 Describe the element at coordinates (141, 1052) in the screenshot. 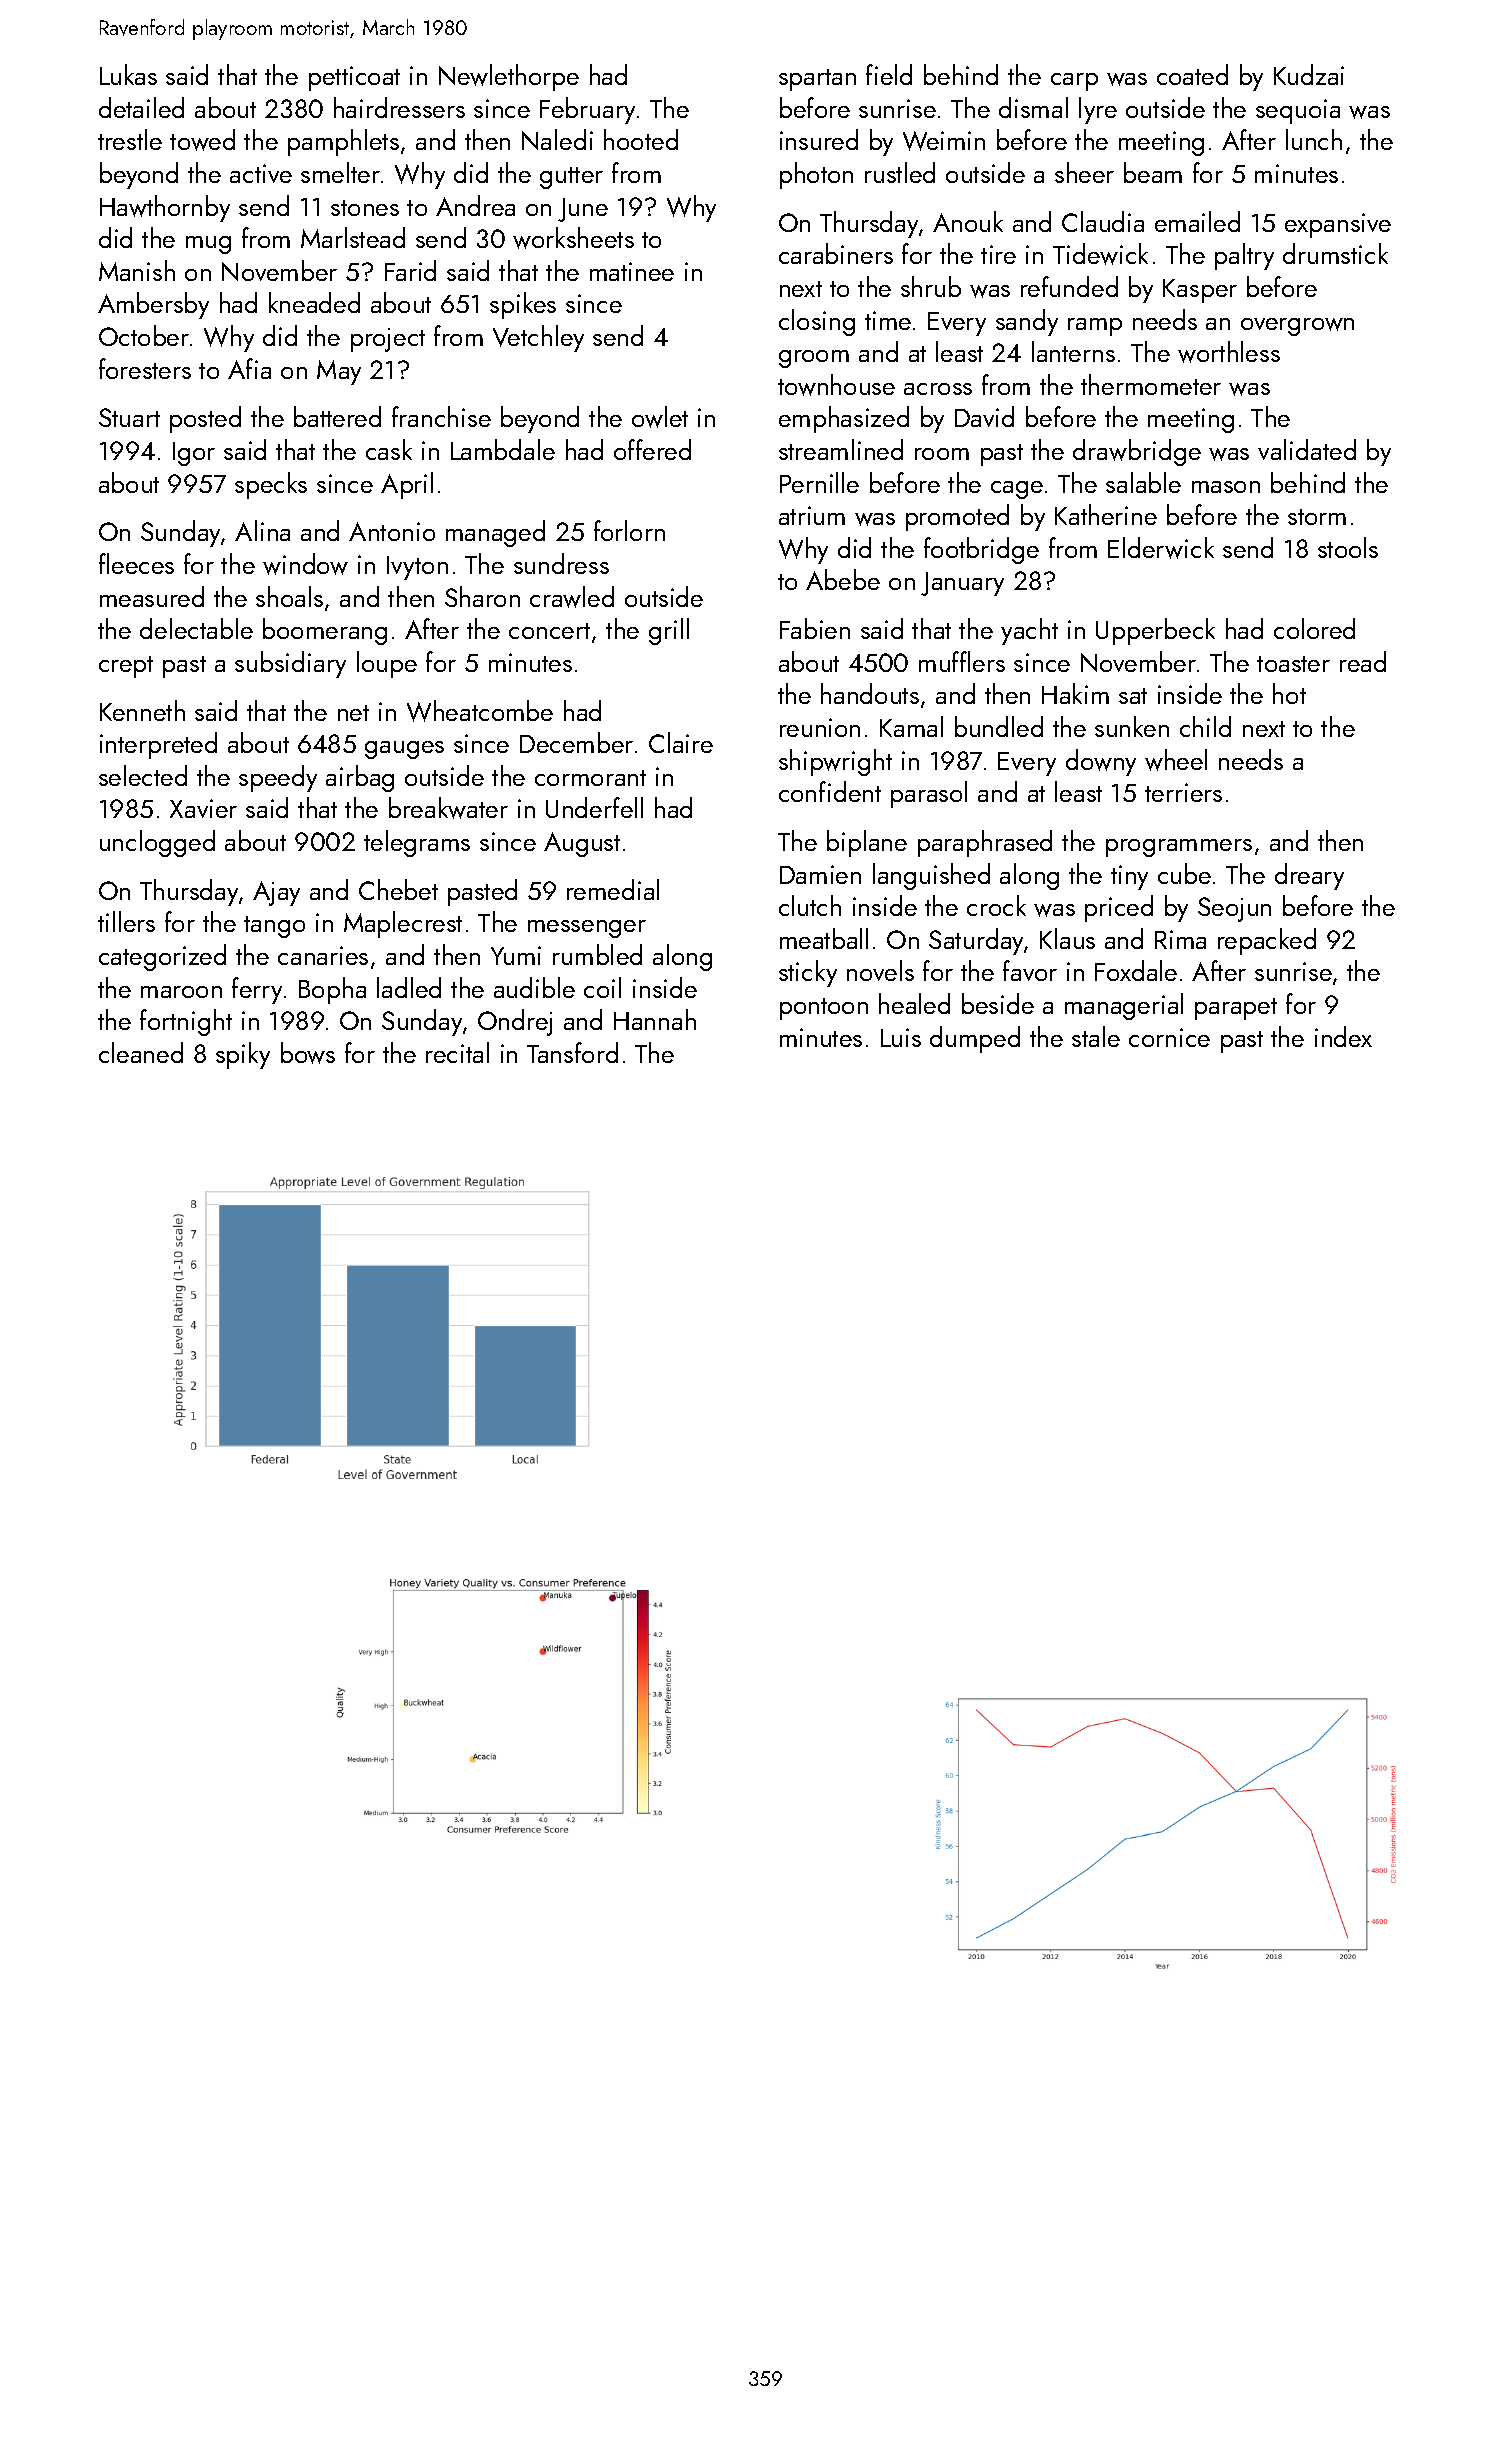

I see `cleaned` at that location.
